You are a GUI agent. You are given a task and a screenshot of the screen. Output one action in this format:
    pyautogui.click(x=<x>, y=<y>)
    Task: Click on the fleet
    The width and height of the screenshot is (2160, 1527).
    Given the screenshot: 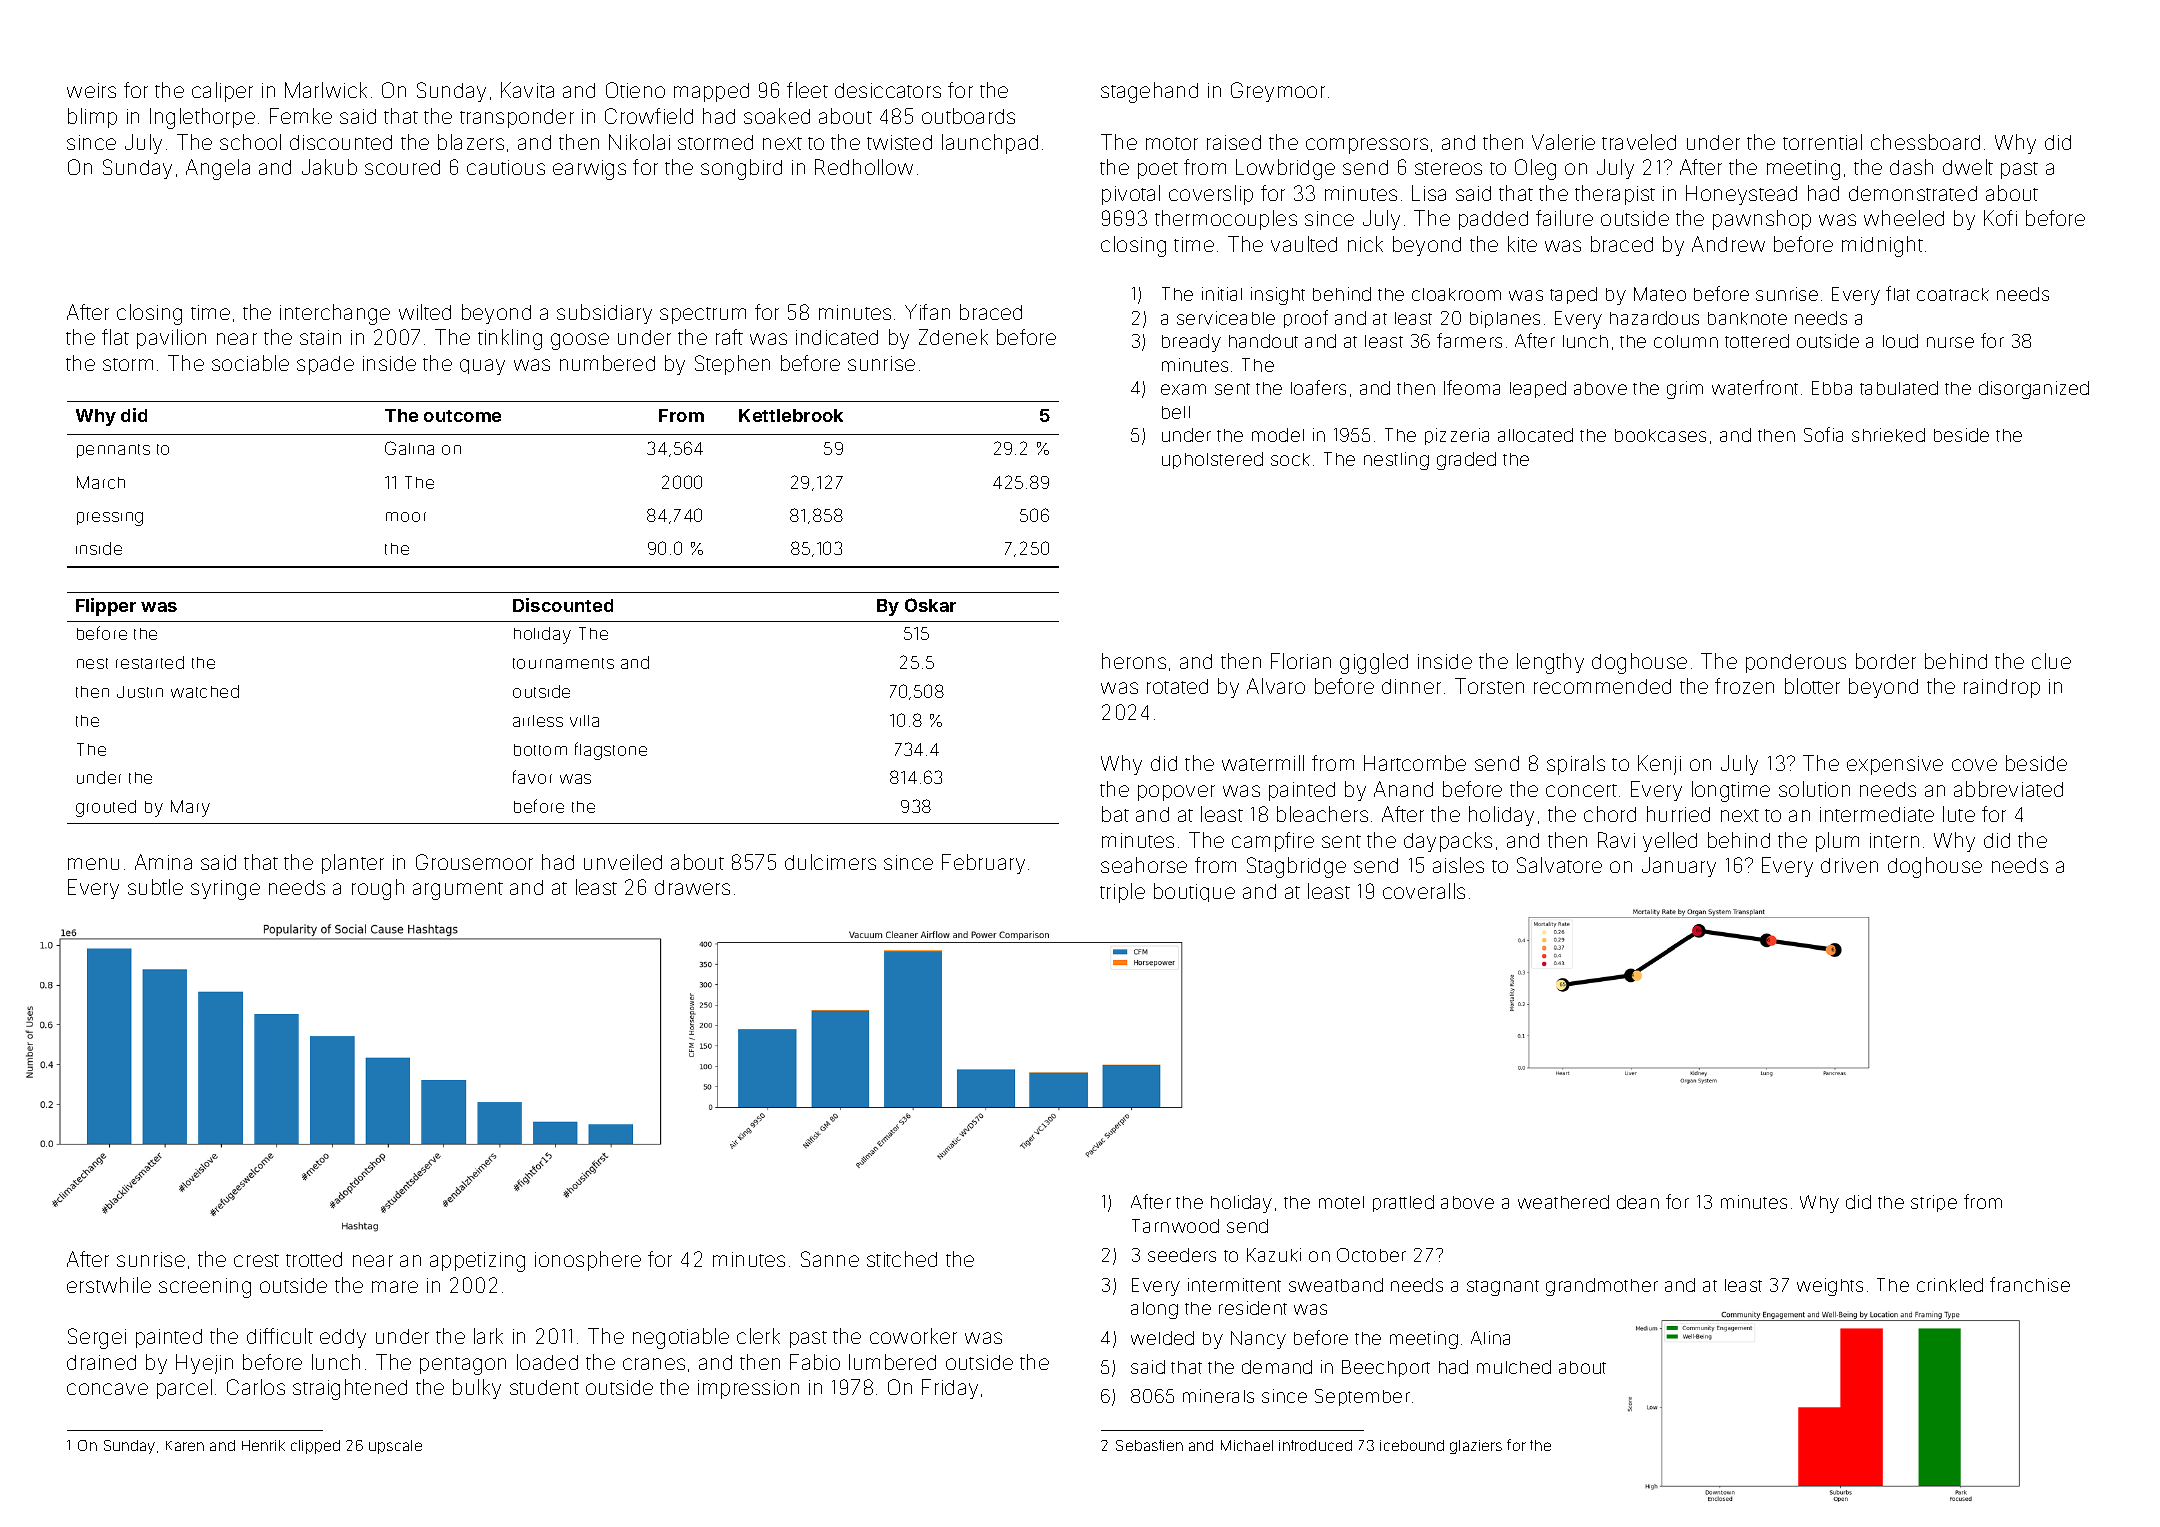 What is the action you would take?
    pyautogui.click(x=807, y=90)
